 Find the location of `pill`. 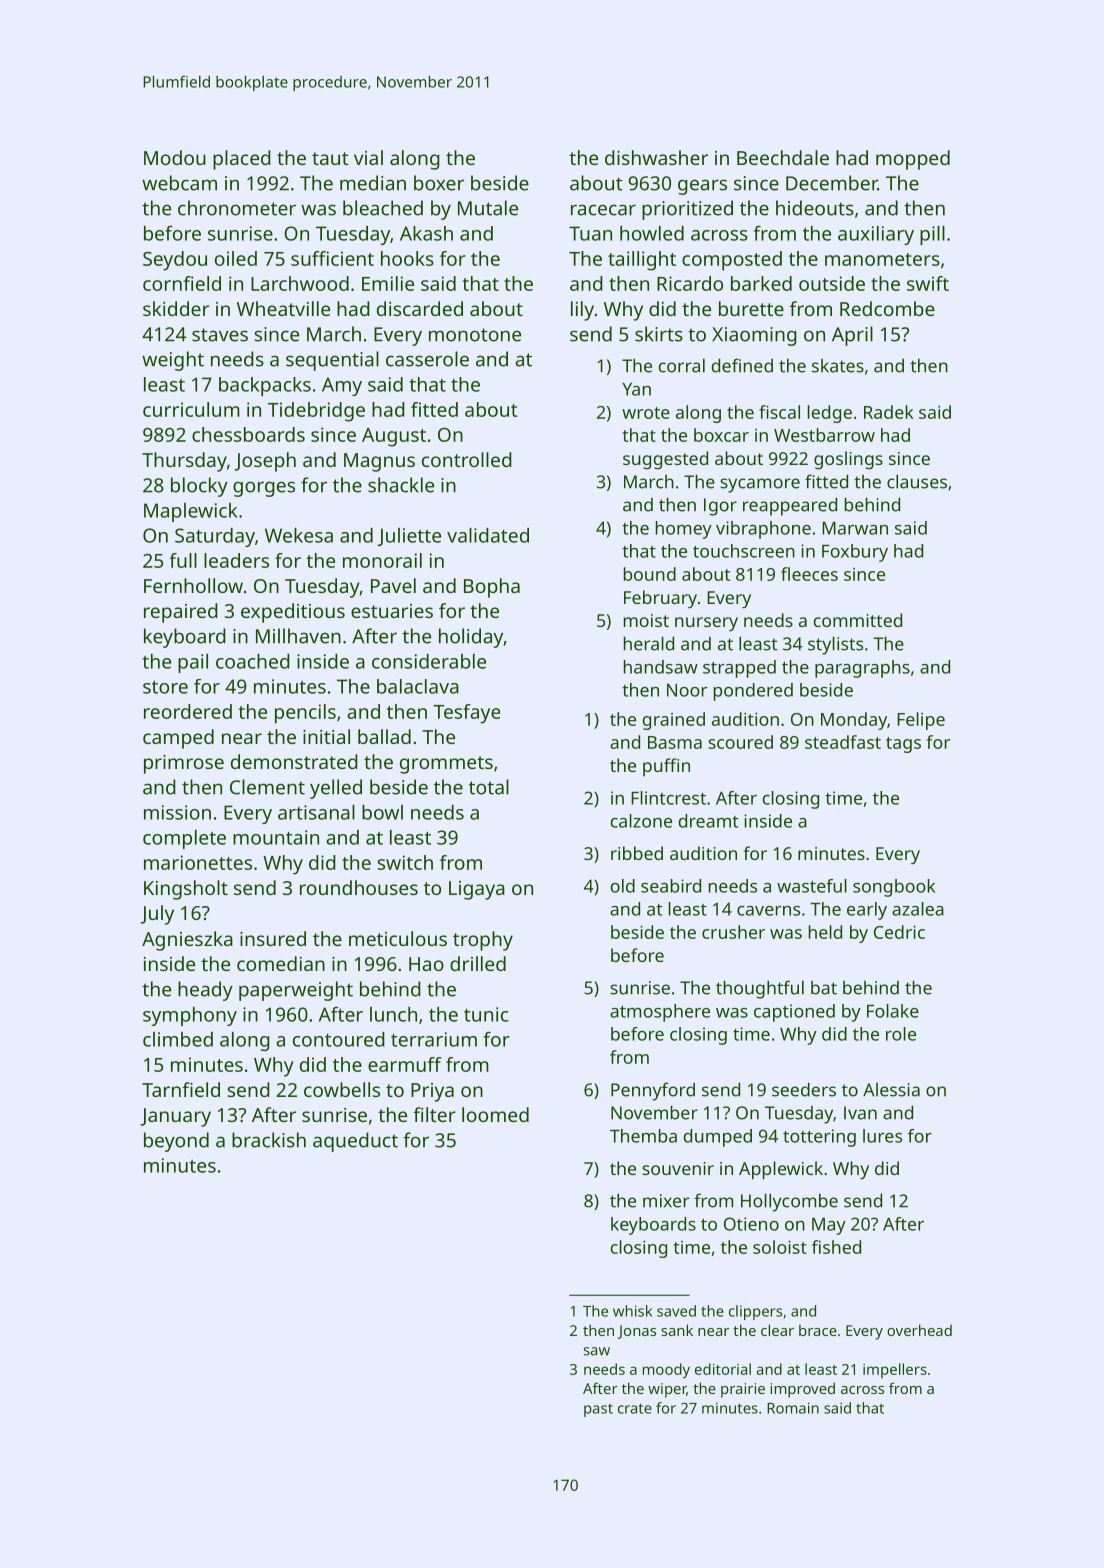

pill is located at coordinates (932, 235).
